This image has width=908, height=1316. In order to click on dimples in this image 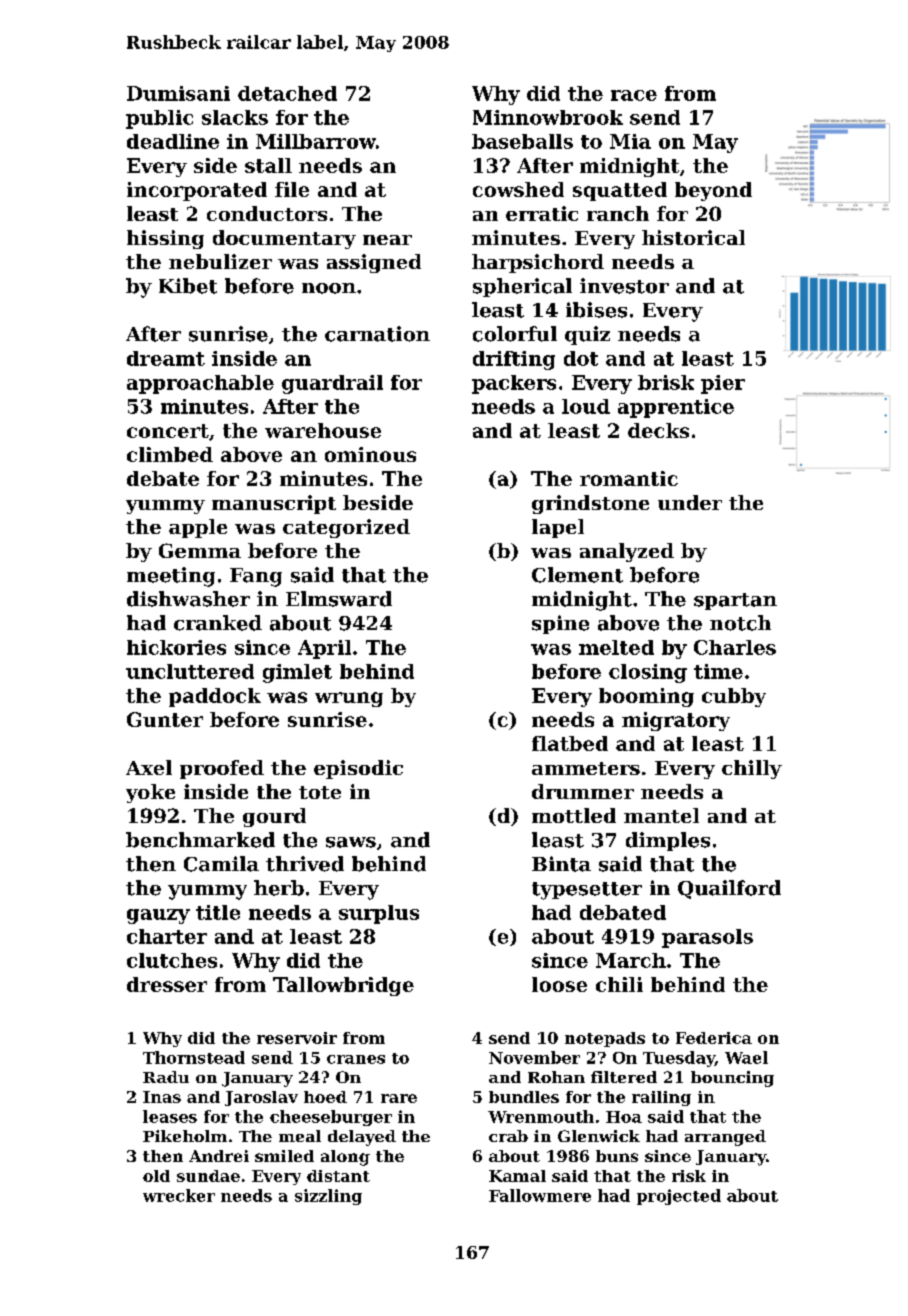, I will do `click(668, 841)`.
